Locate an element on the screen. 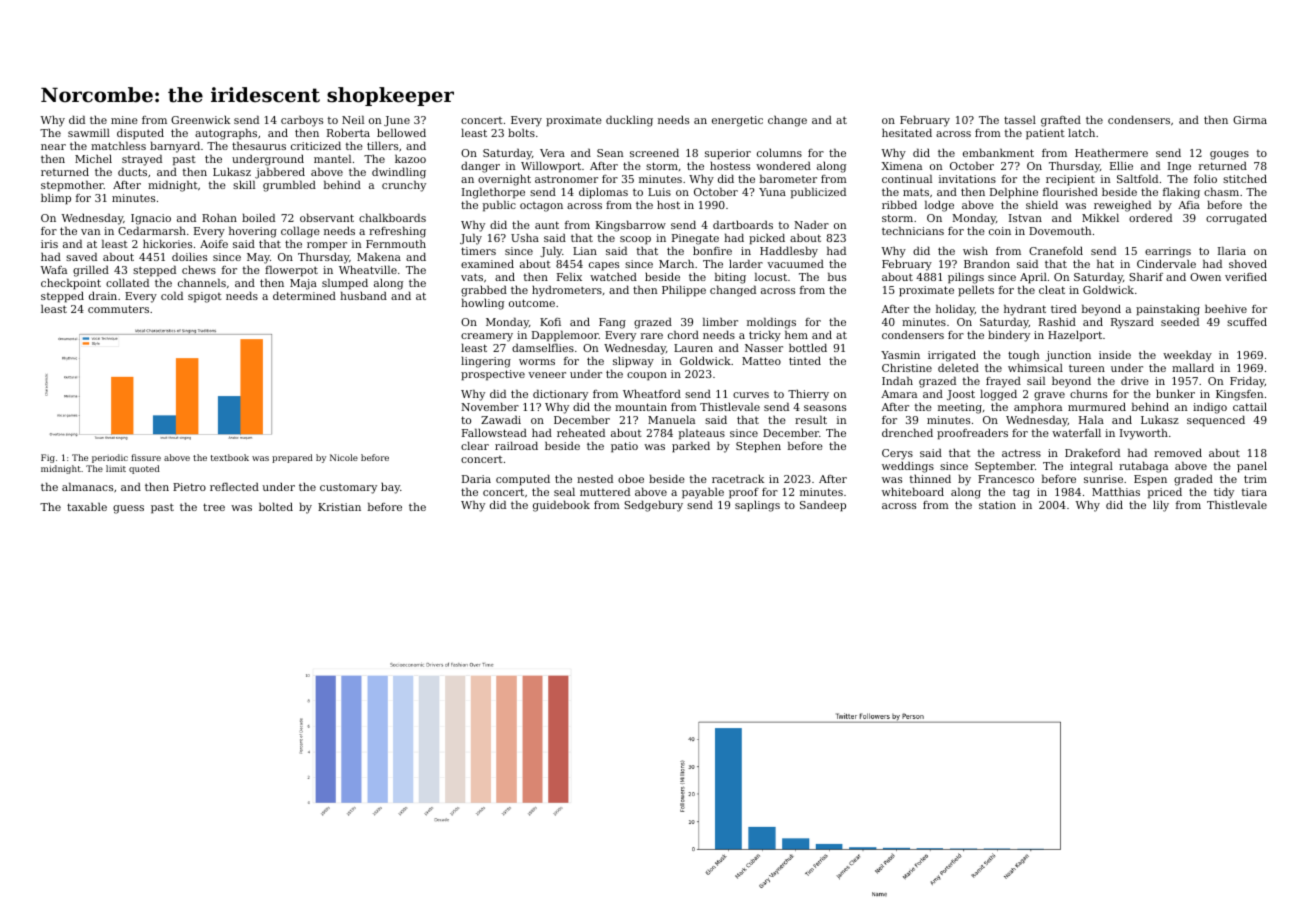 The height and width of the screenshot is (924, 1308). guidebook is located at coordinates (561, 506).
